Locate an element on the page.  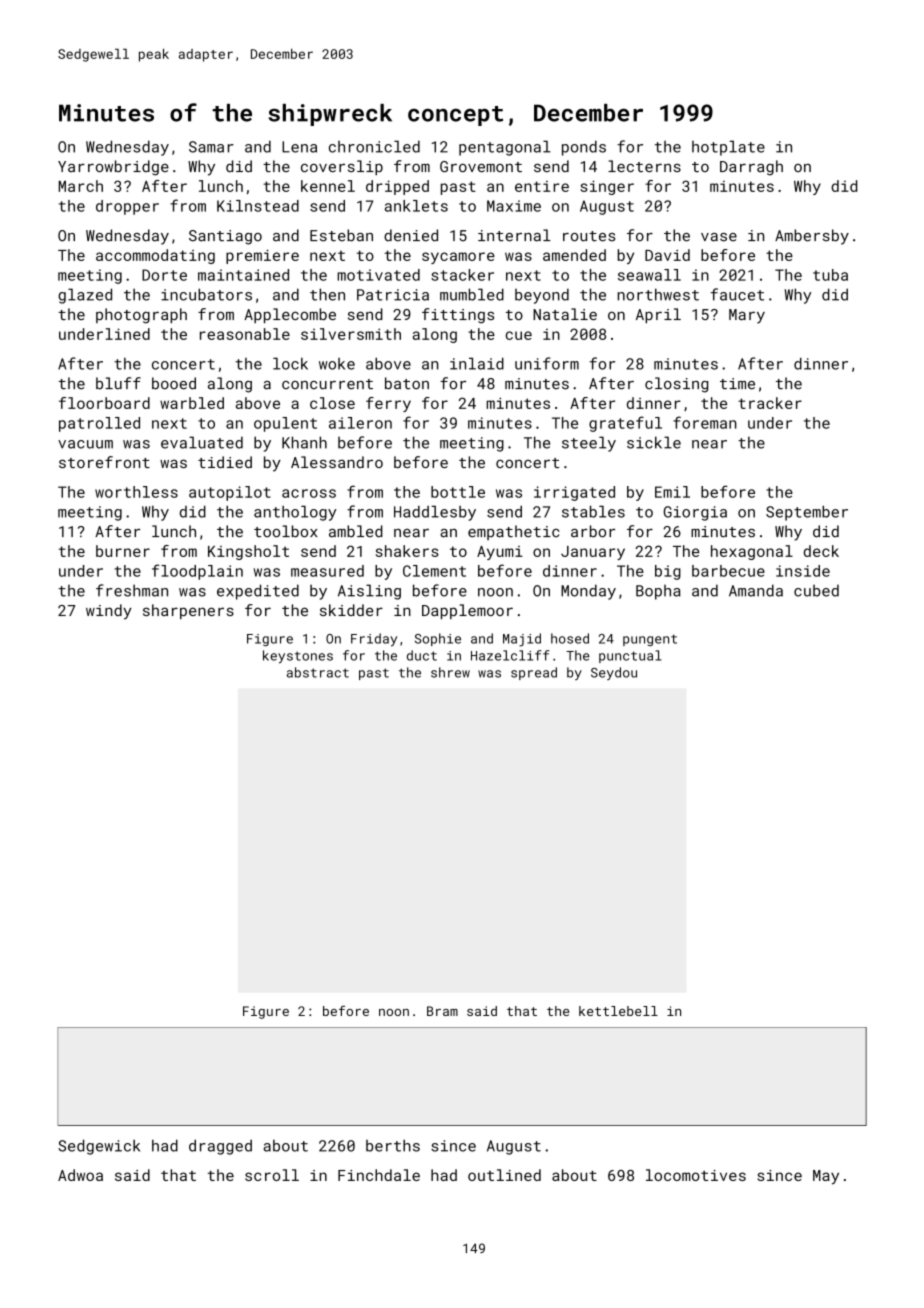
skidder is located at coordinates (351, 610).
